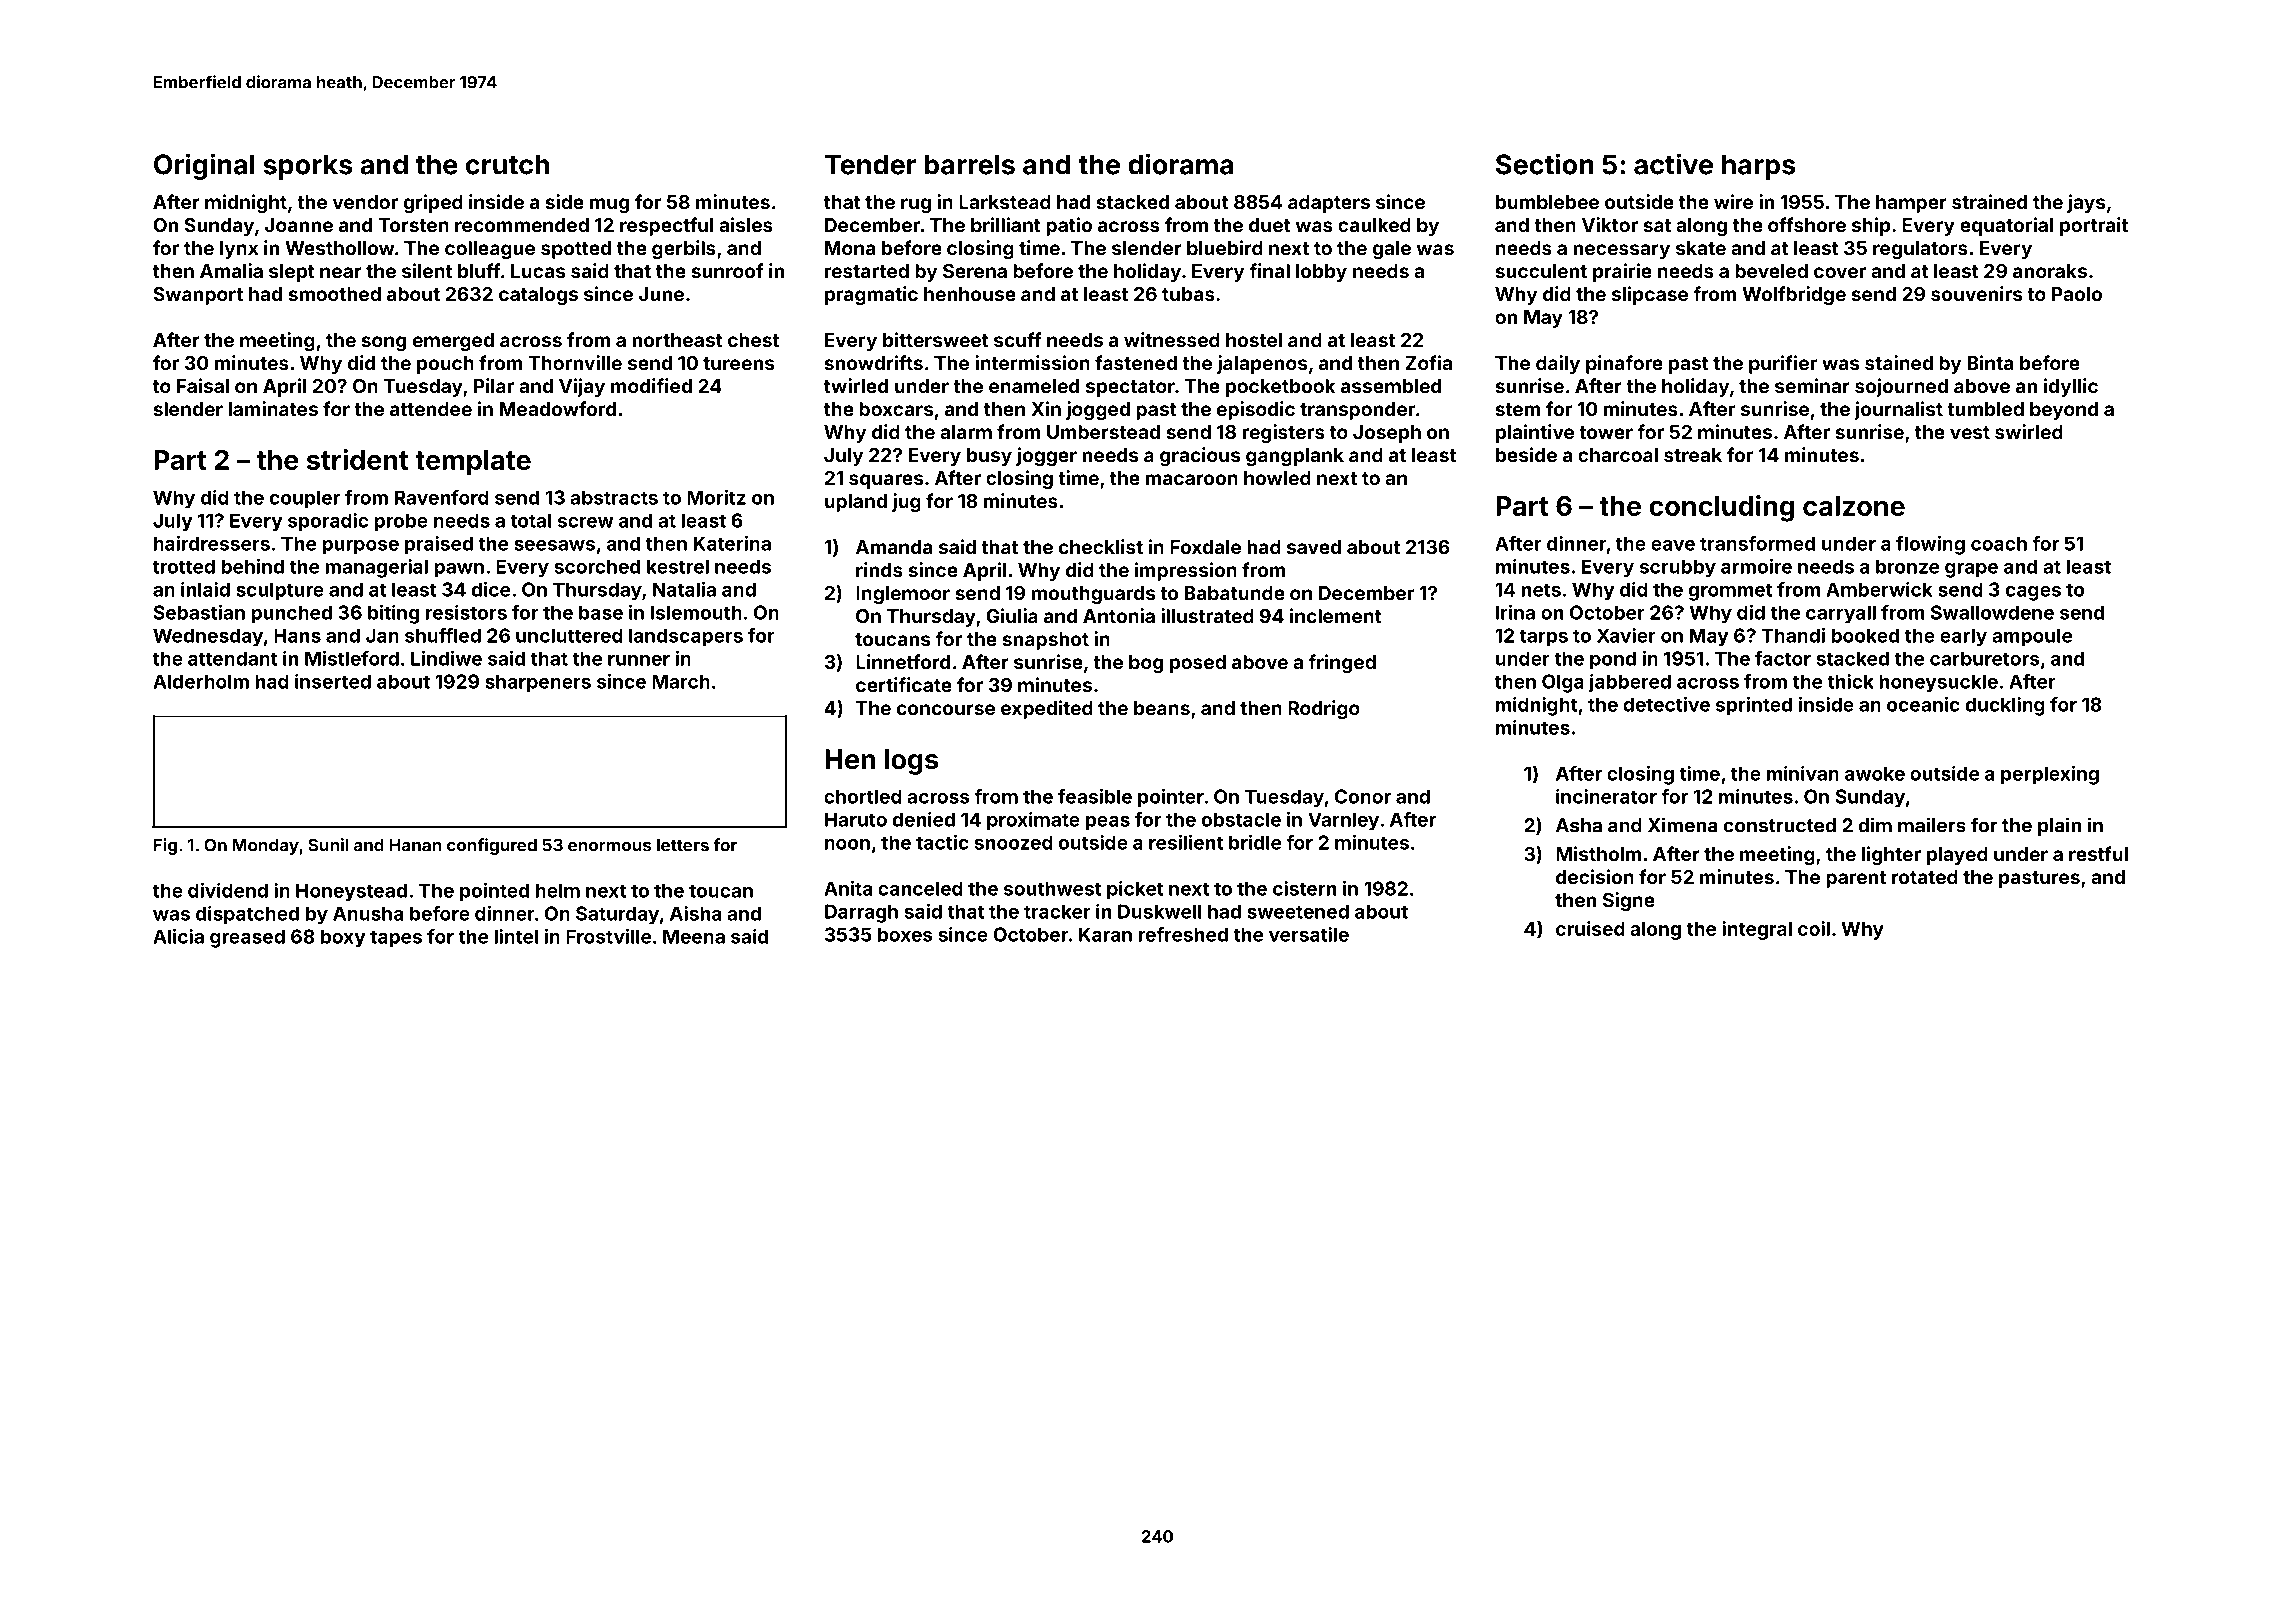 Image resolution: width=2282 pixels, height=1614 pixels. What do you see at coordinates (413, 225) in the image?
I see `Torsten` at bounding box center [413, 225].
